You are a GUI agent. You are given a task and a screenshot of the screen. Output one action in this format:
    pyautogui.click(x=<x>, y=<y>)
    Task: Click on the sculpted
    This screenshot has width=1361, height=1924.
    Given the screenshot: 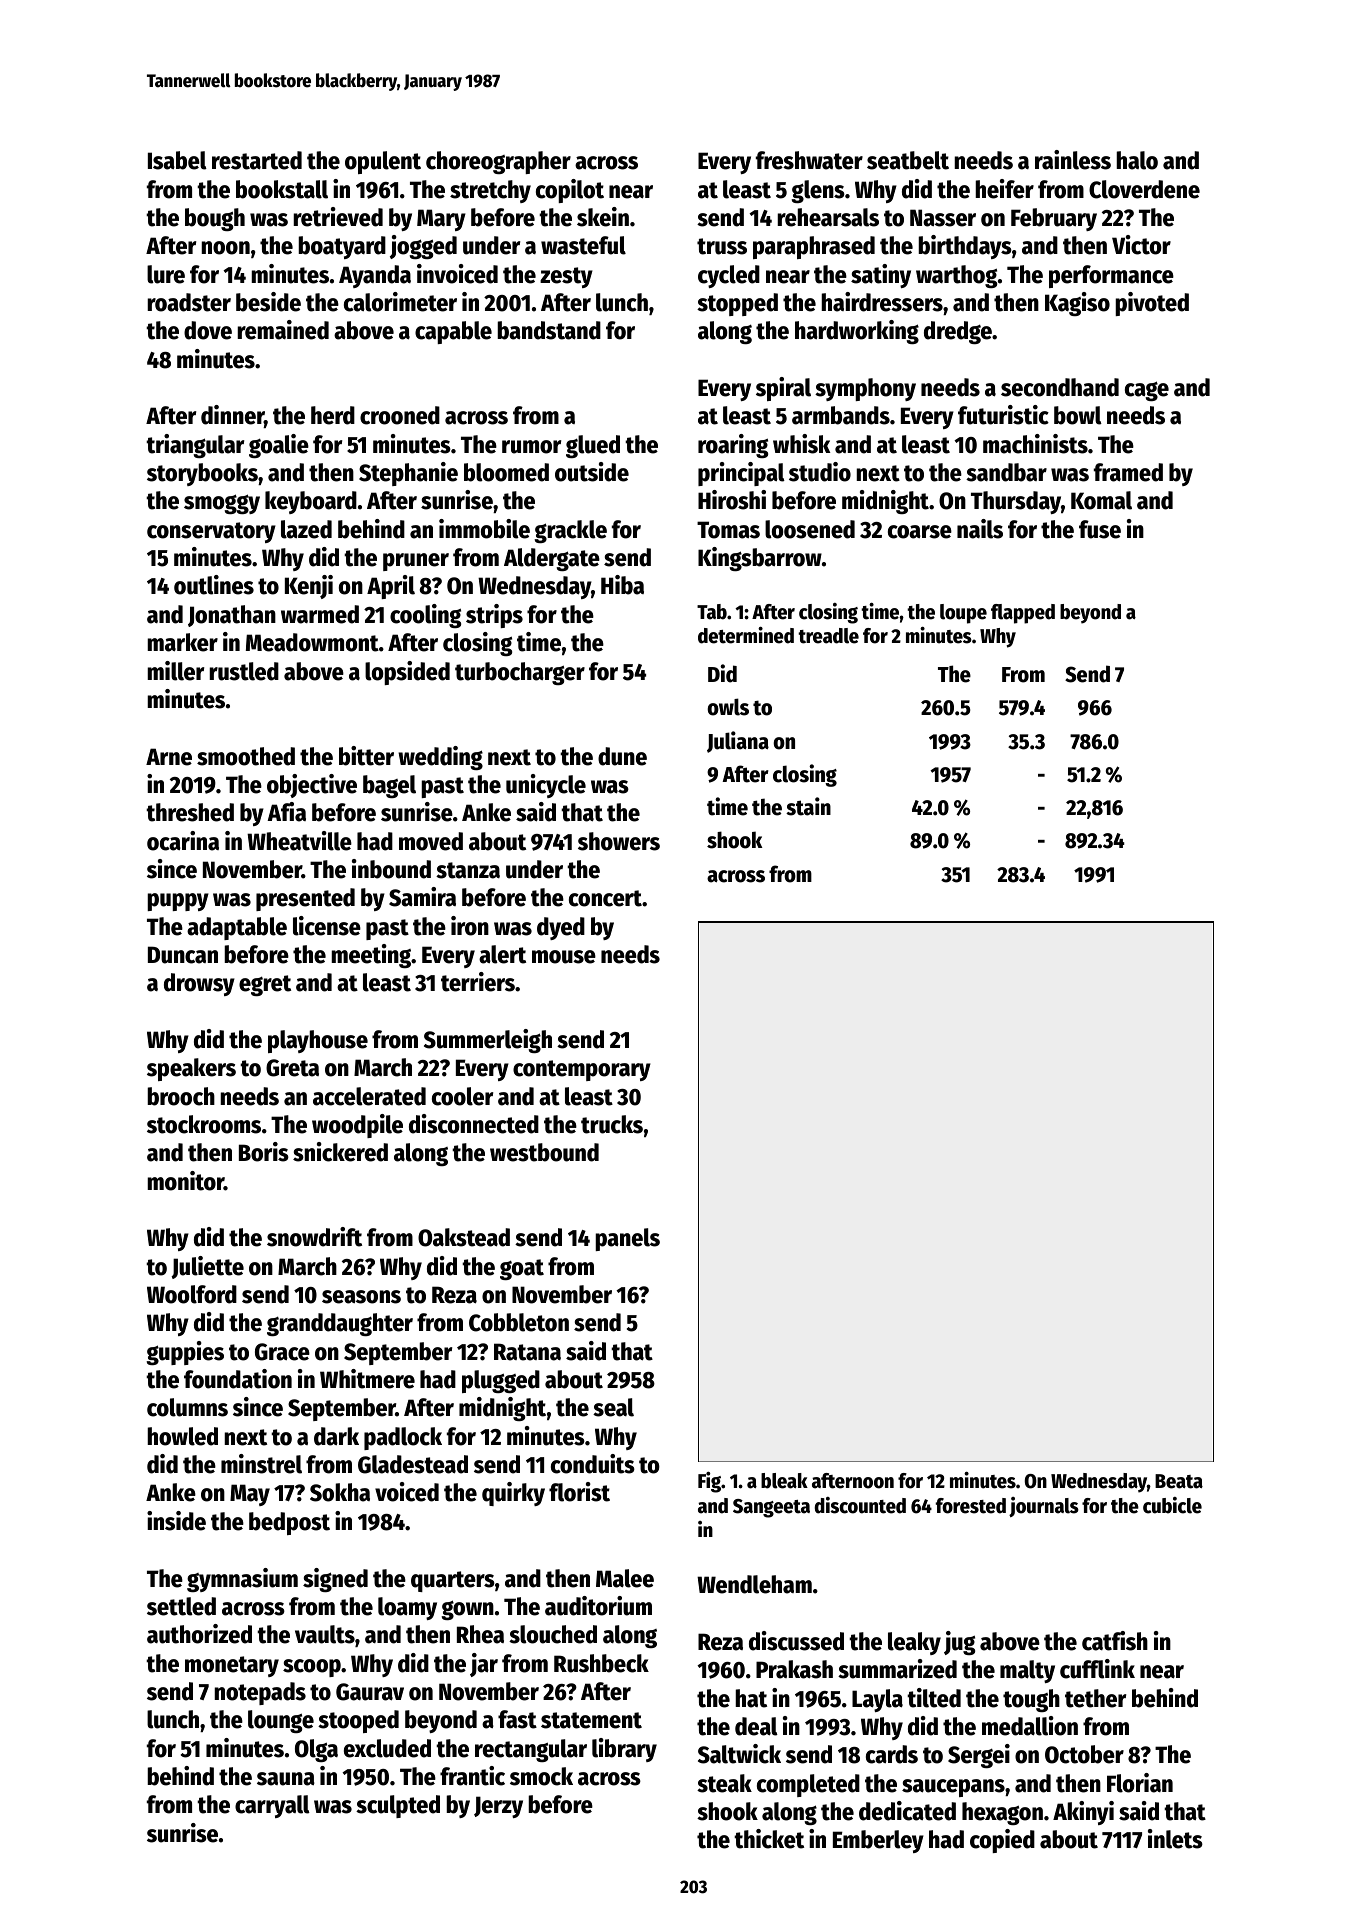 What is the action you would take?
    pyautogui.click(x=398, y=1806)
